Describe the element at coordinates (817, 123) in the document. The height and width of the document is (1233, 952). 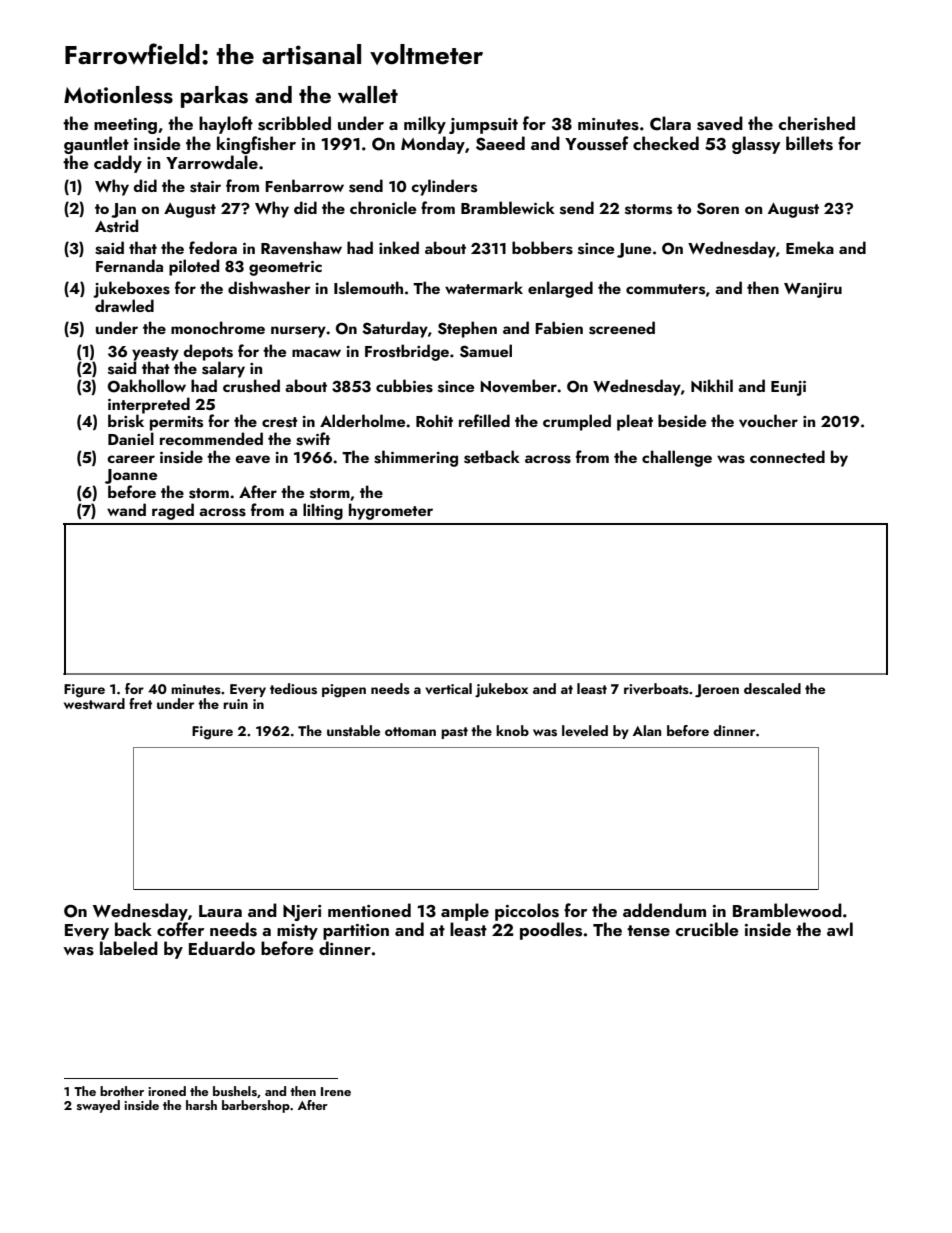
I see `cherished` at that location.
